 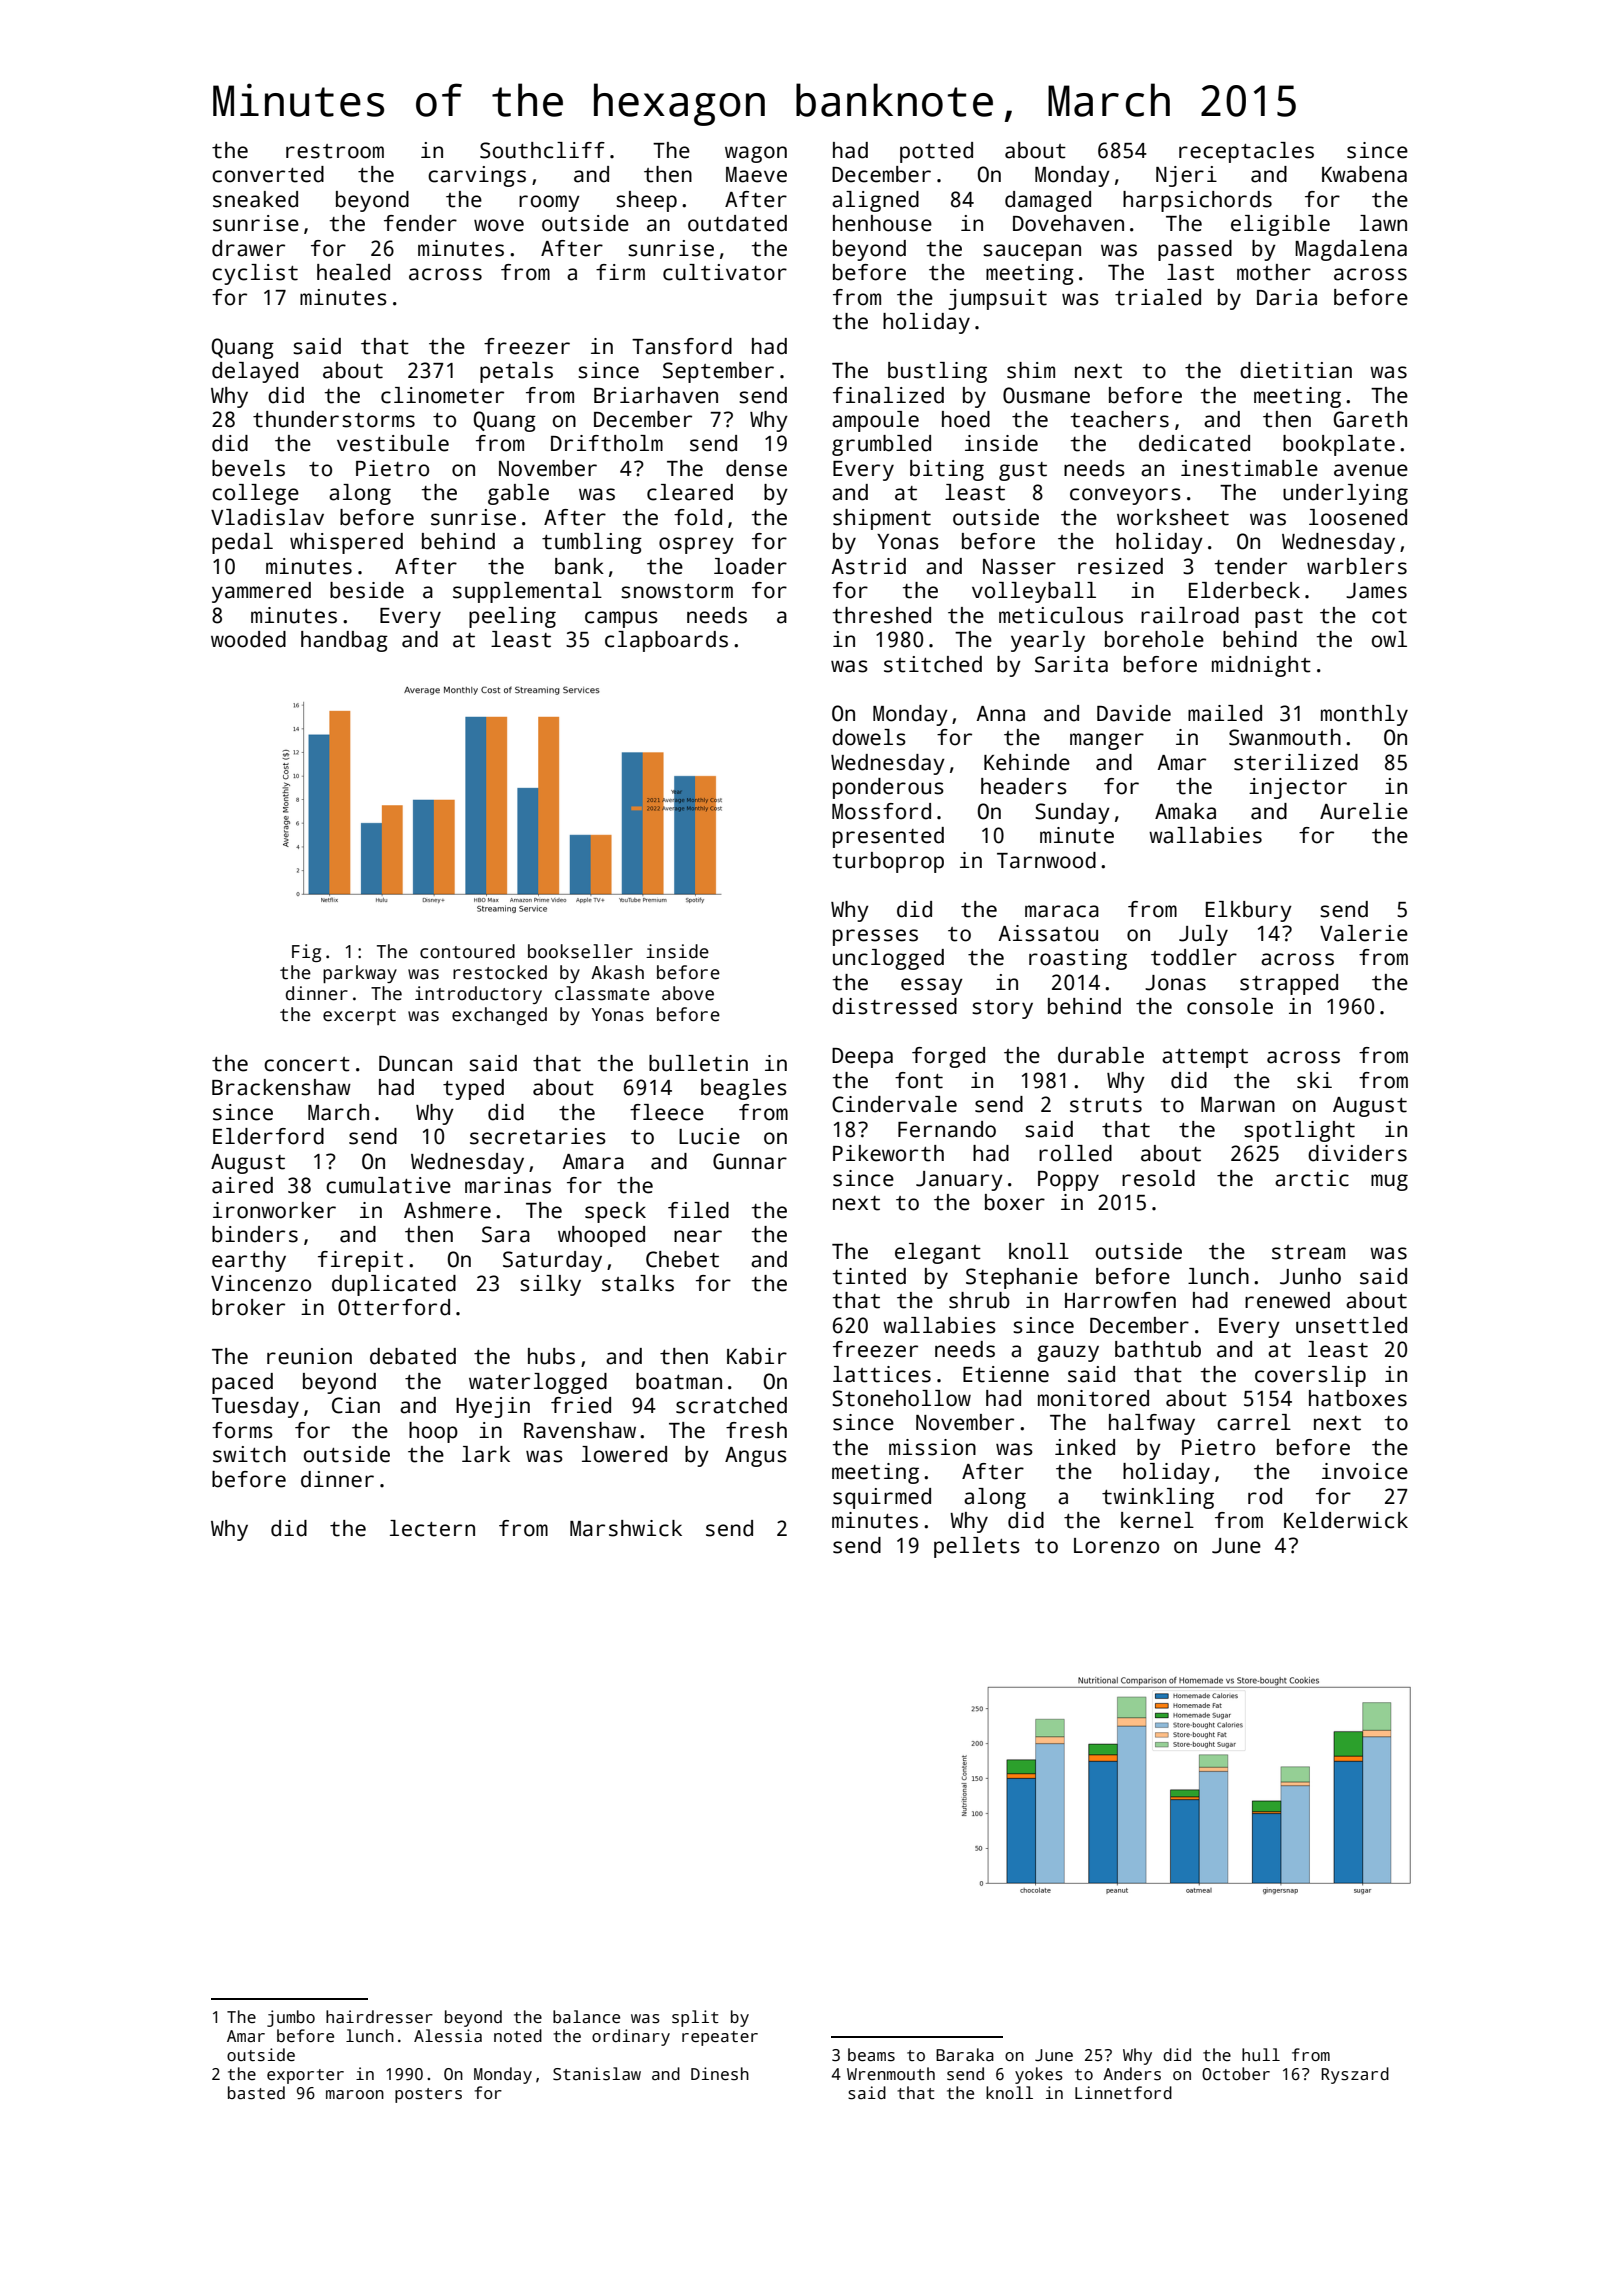 What do you see at coordinates (335, 151) in the document?
I see `restroom` at bounding box center [335, 151].
